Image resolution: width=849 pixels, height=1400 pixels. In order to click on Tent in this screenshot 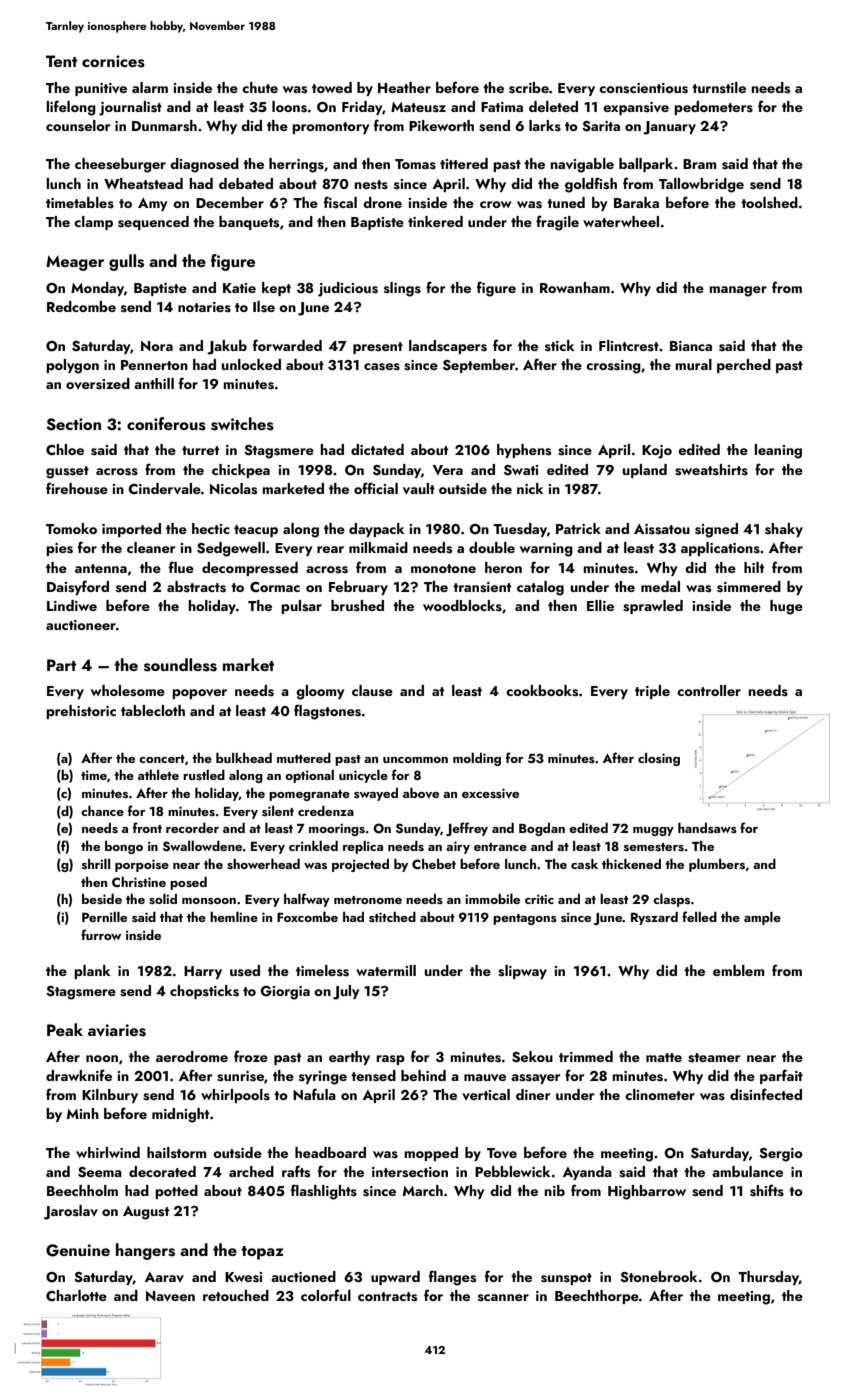, I will do `click(61, 61)`.
